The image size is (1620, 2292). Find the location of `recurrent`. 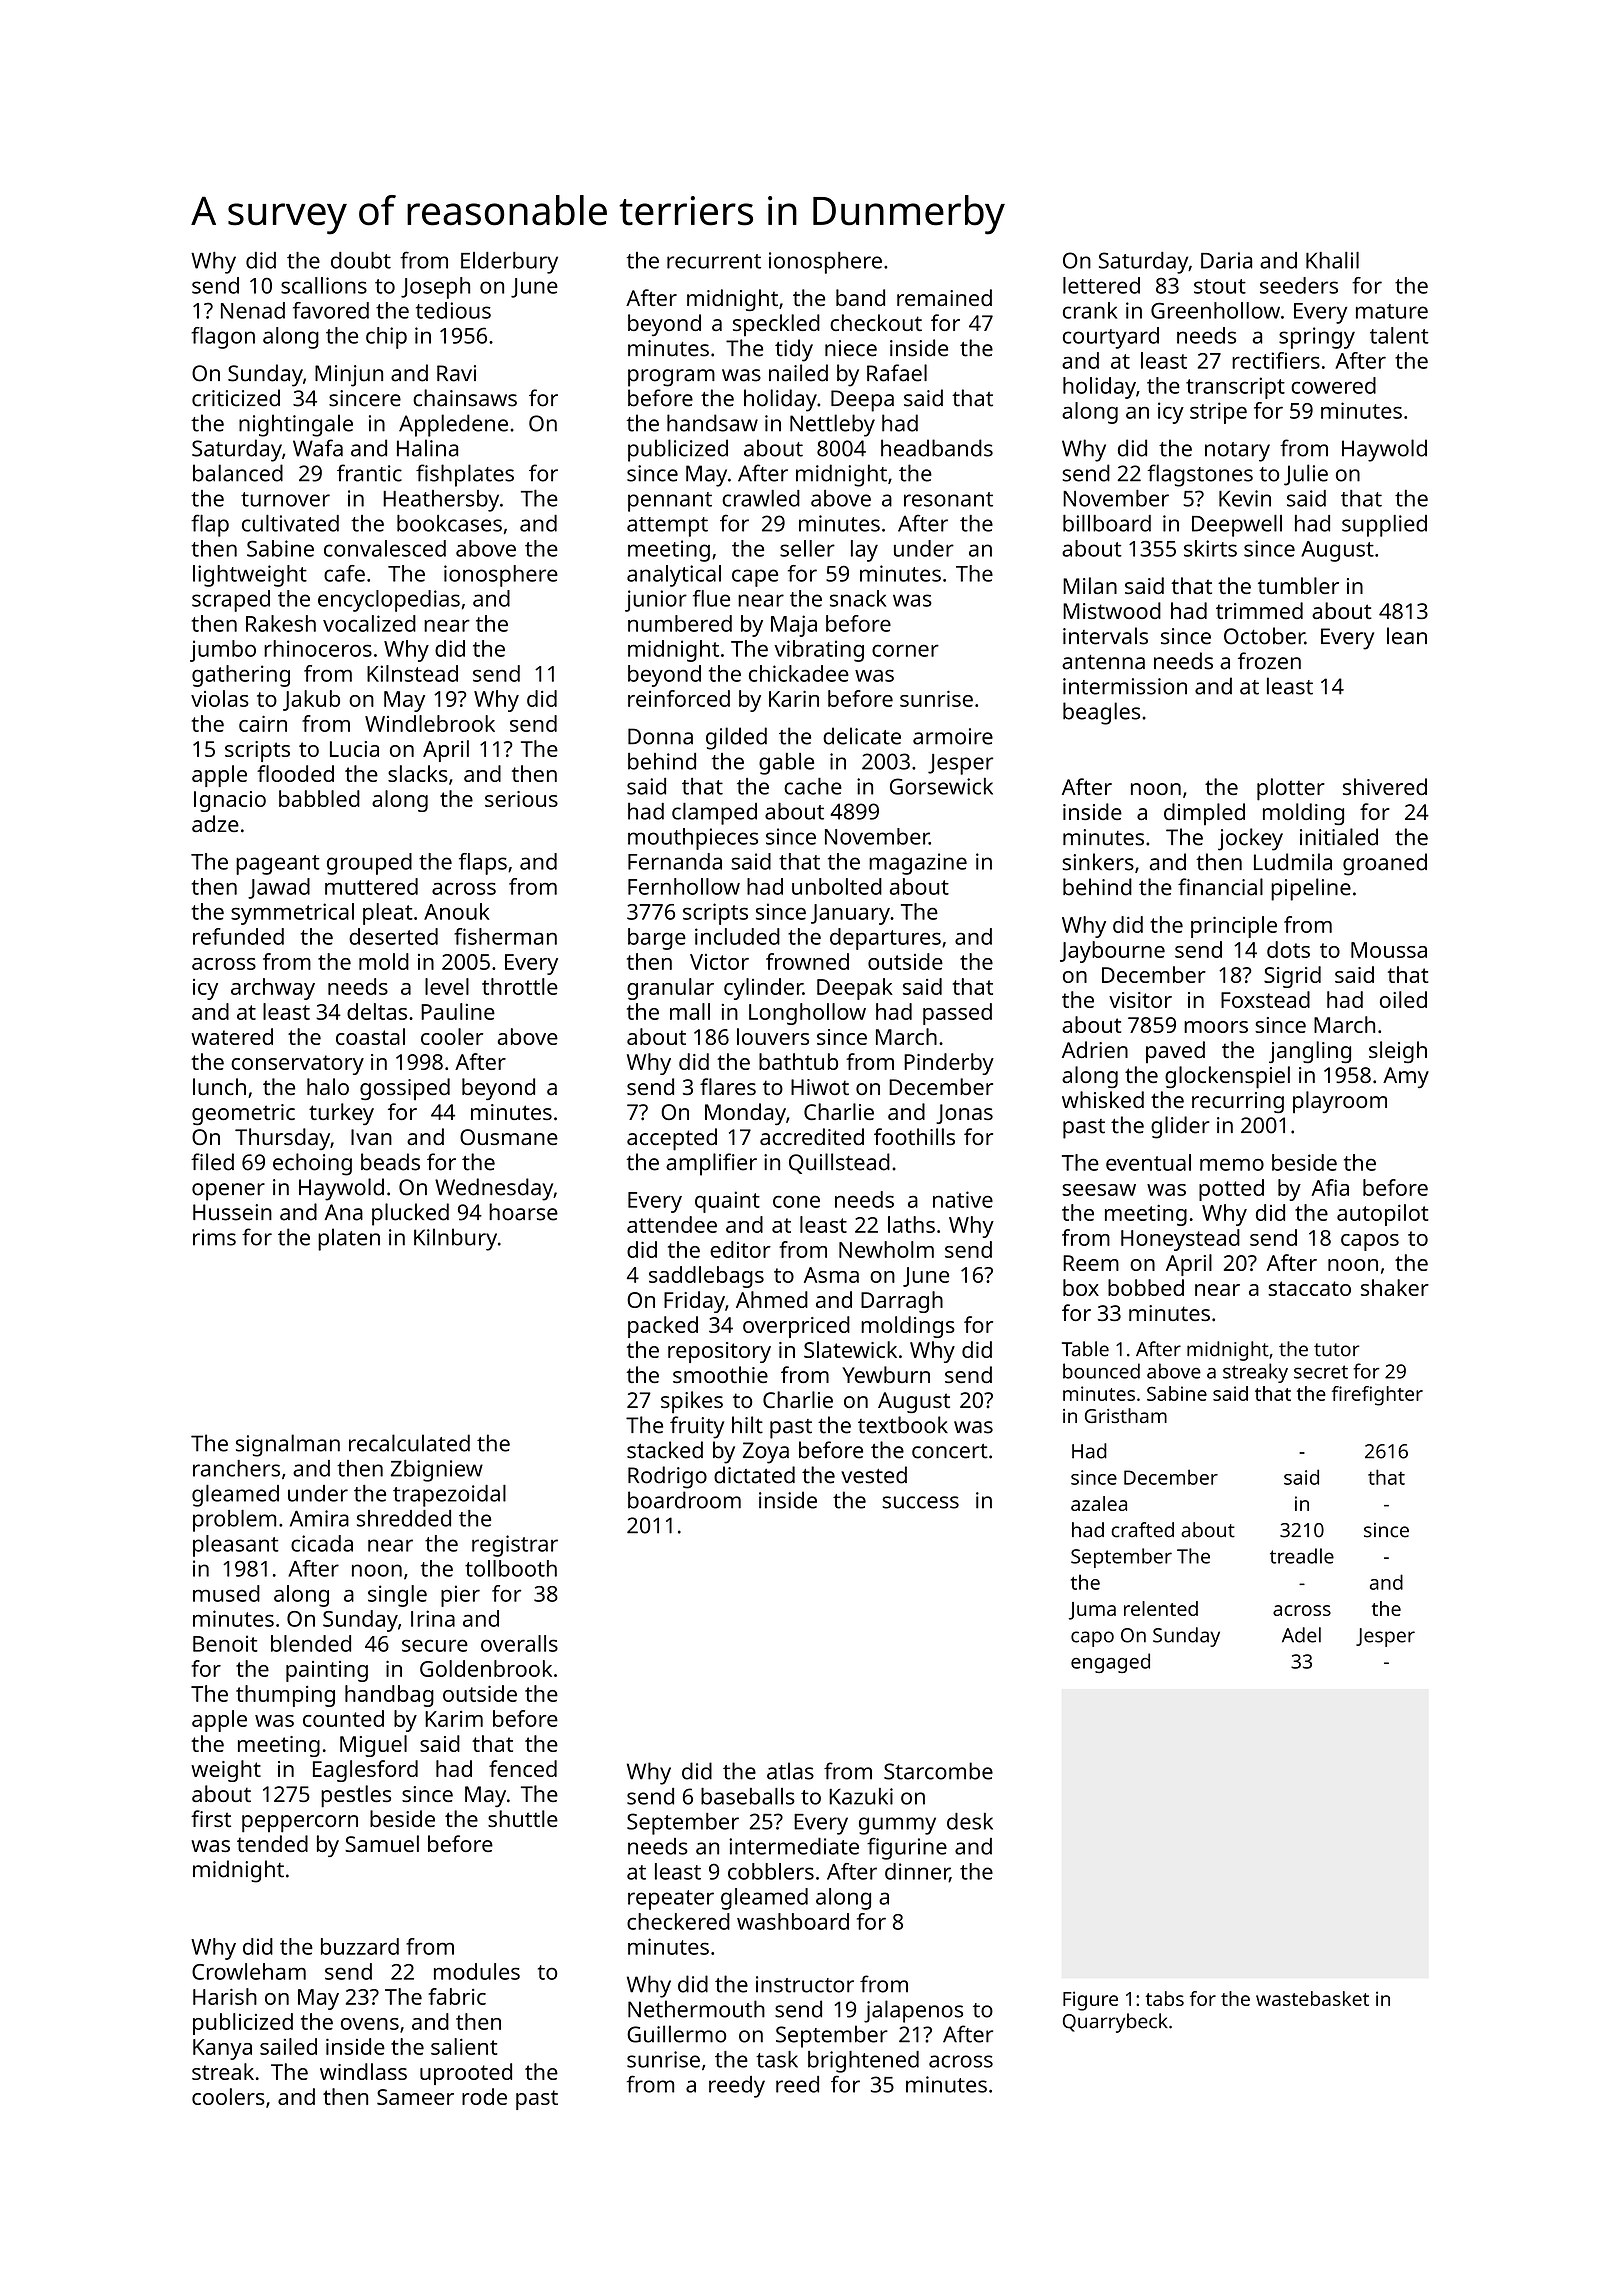

recurrent is located at coordinates (714, 261).
